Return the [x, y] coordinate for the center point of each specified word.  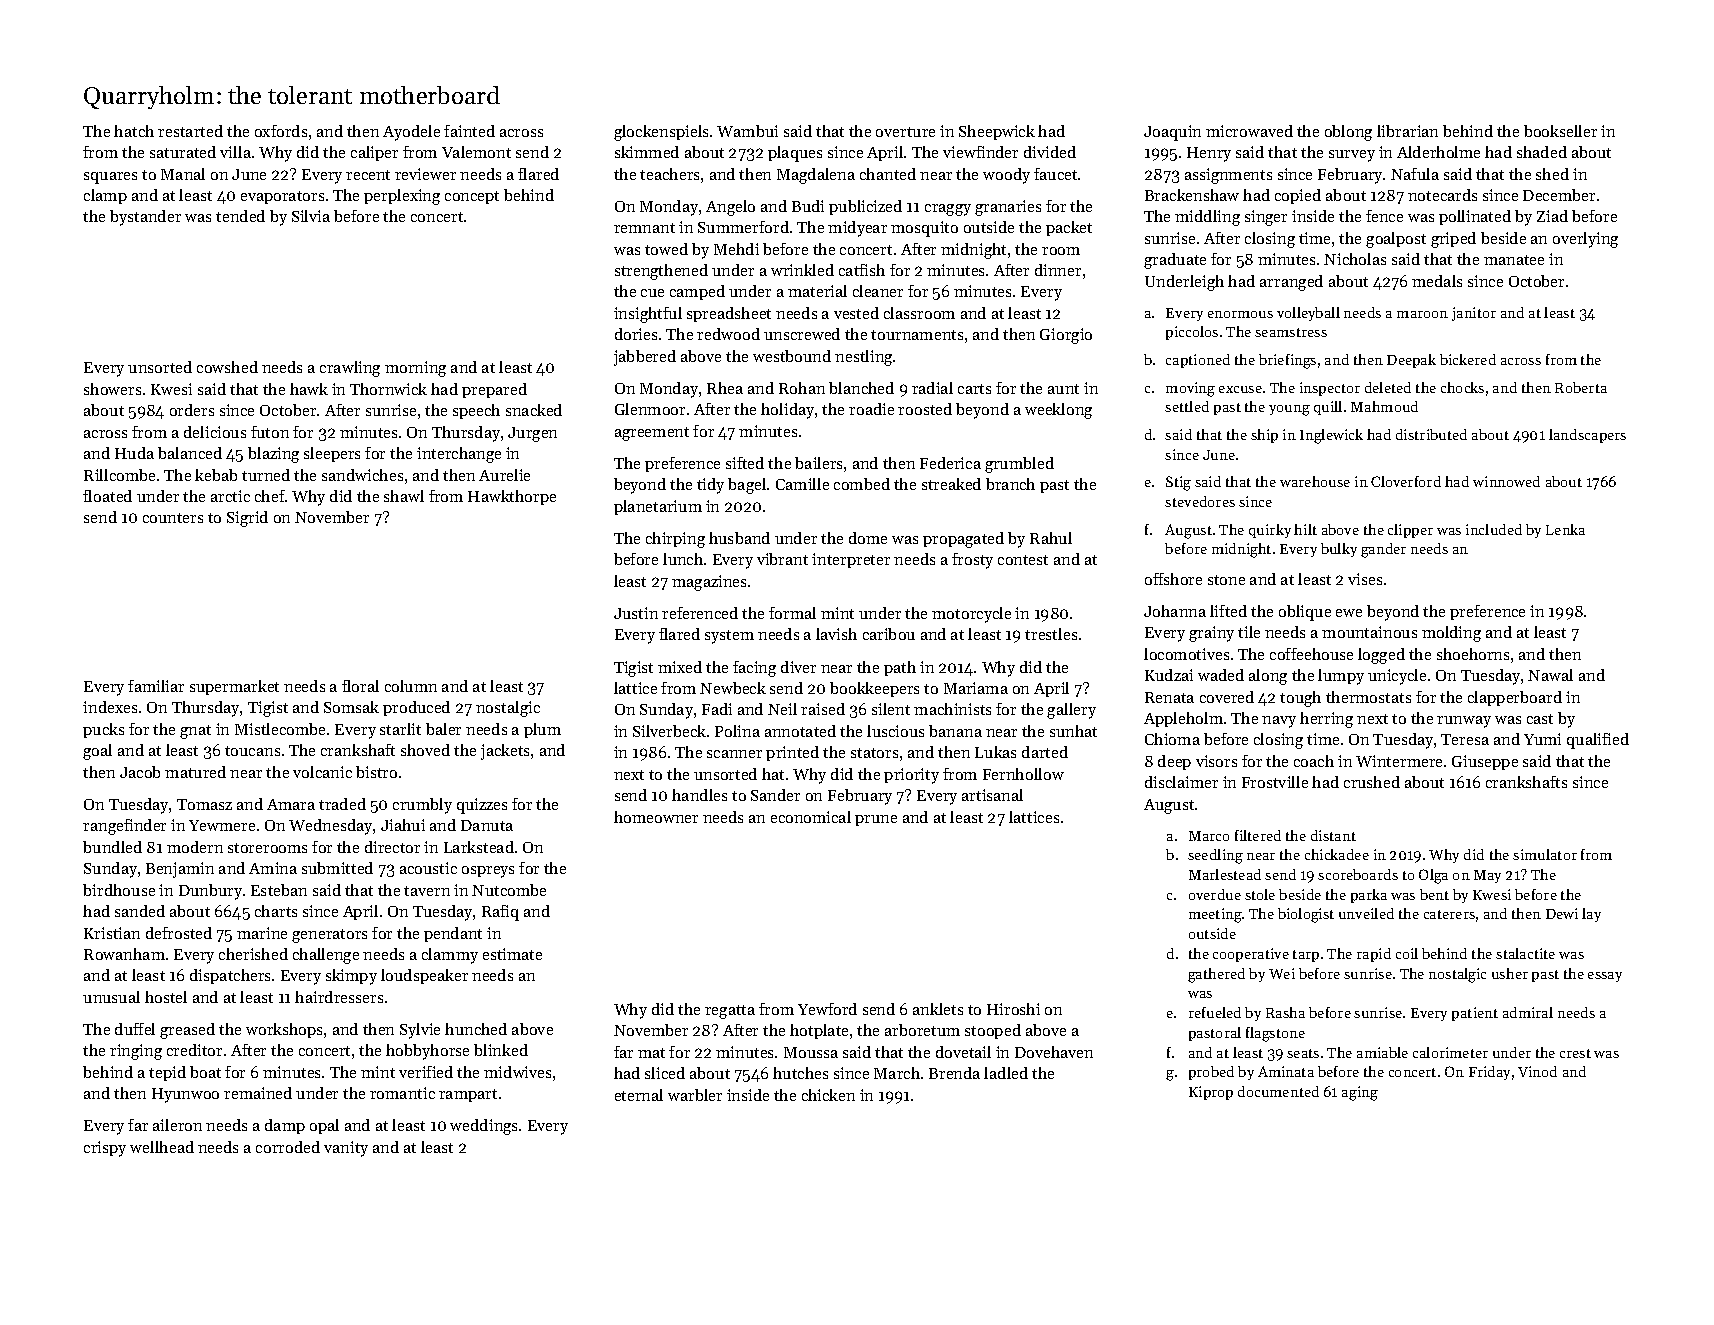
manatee [1514, 260]
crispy [105, 1149]
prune [876, 820]
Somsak [351, 707]
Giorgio [1066, 336]
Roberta [1581, 387]
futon [270, 432]
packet [1069, 228]
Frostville [1275, 782]
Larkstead [479, 847]
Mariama [976, 688]
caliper [374, 153]
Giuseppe [1485, 762]
